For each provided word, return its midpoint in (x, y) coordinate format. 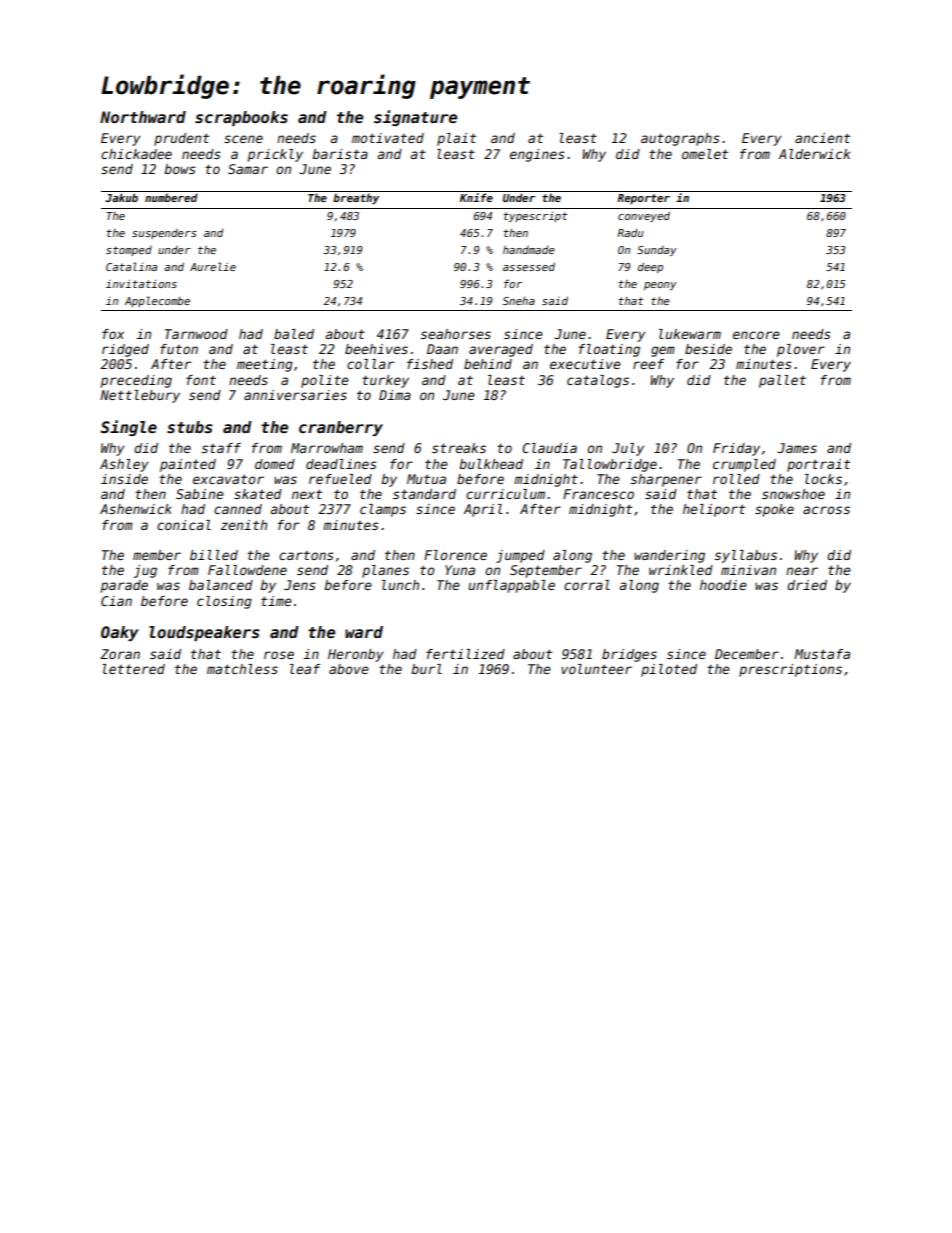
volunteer (596, 669)
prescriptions (790, 670)
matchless (242, 669)
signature (415, 118)
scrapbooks (241, 118)
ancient (822, 138)
